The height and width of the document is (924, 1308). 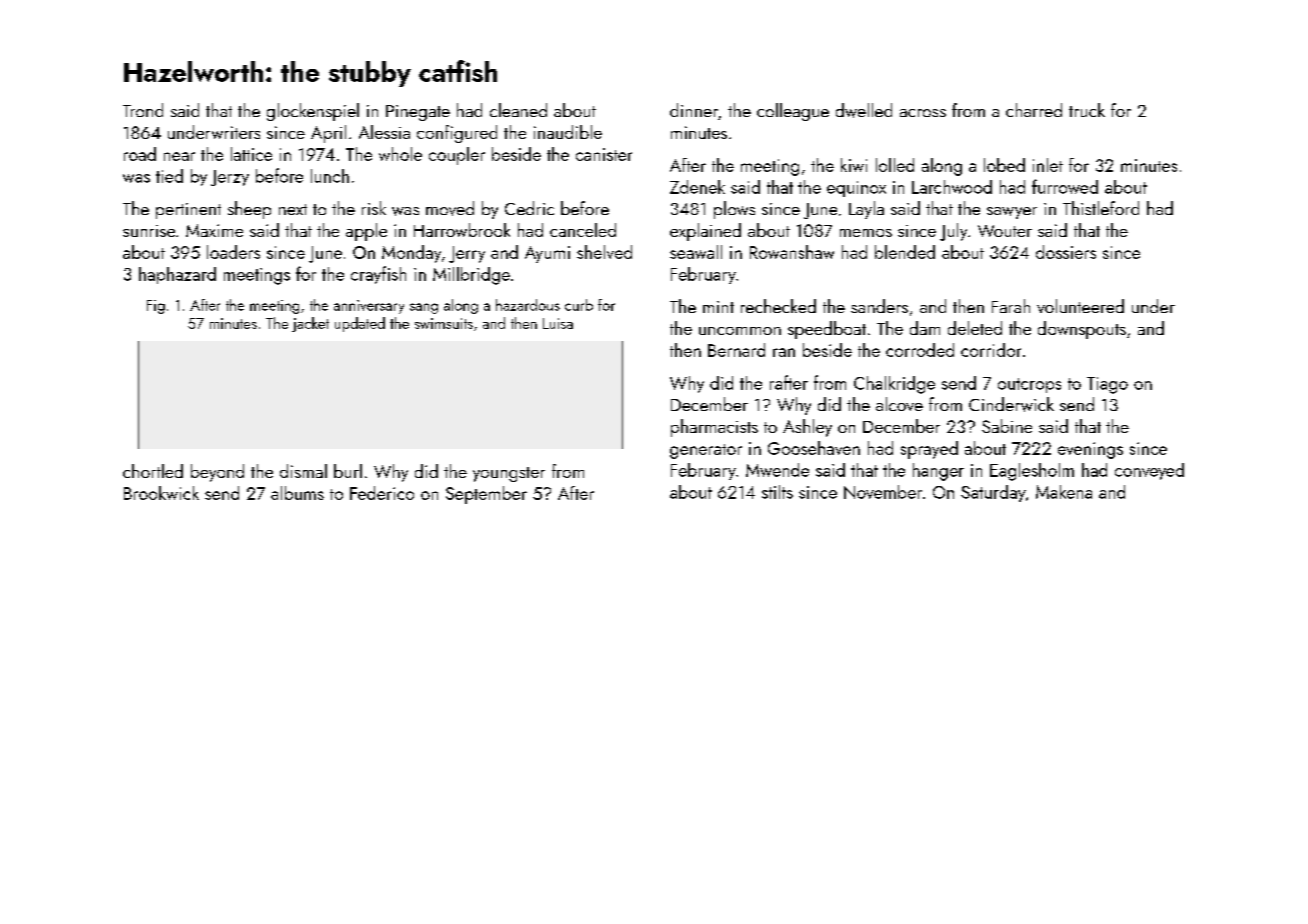 I want to click on dam, so click(x=925, y=328).
